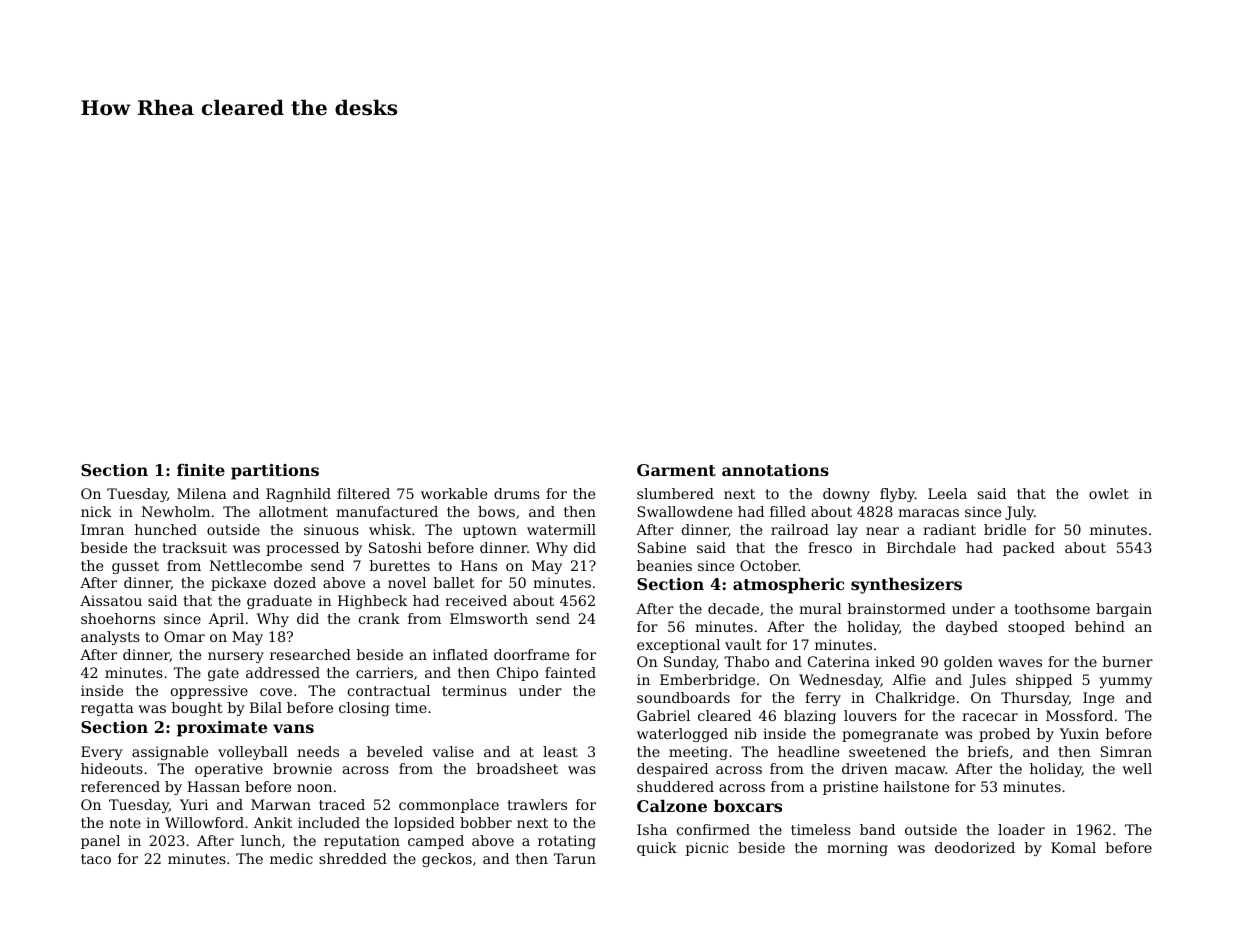 The image size is (1233, 952). Describe the element at coordinates (1109, 493) in the screenshot. I see `owlet` at that location.
